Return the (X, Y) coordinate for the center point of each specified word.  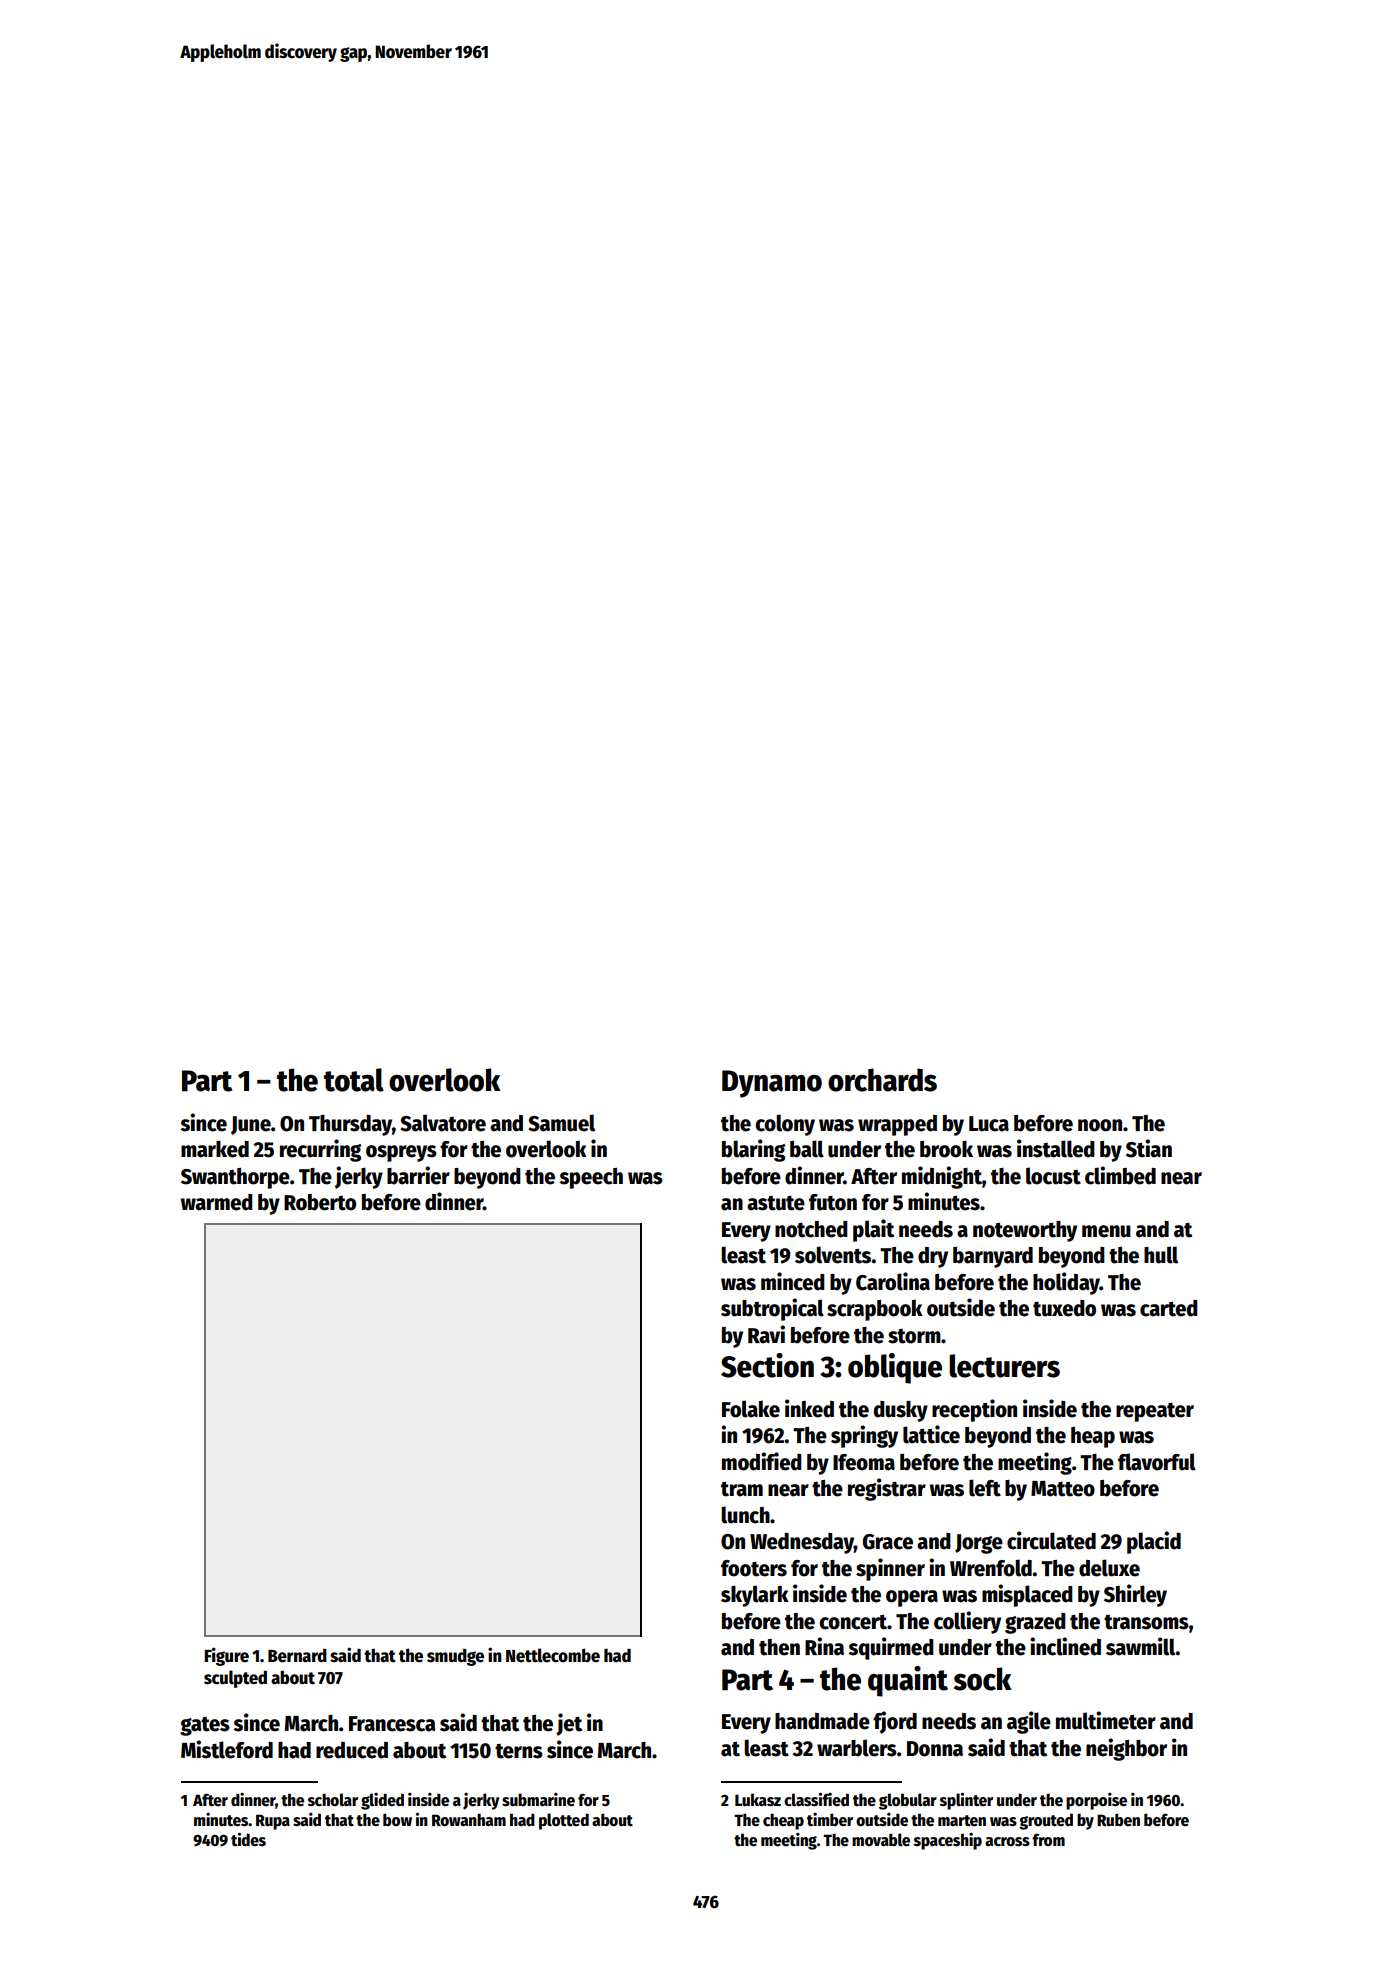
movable (881, 1840)
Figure (226, 1656)
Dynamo (772, 1084)
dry (933, 1257)
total (354, 1080)
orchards (882, 1080)
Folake (751, 1409)
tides (248, 1839)
